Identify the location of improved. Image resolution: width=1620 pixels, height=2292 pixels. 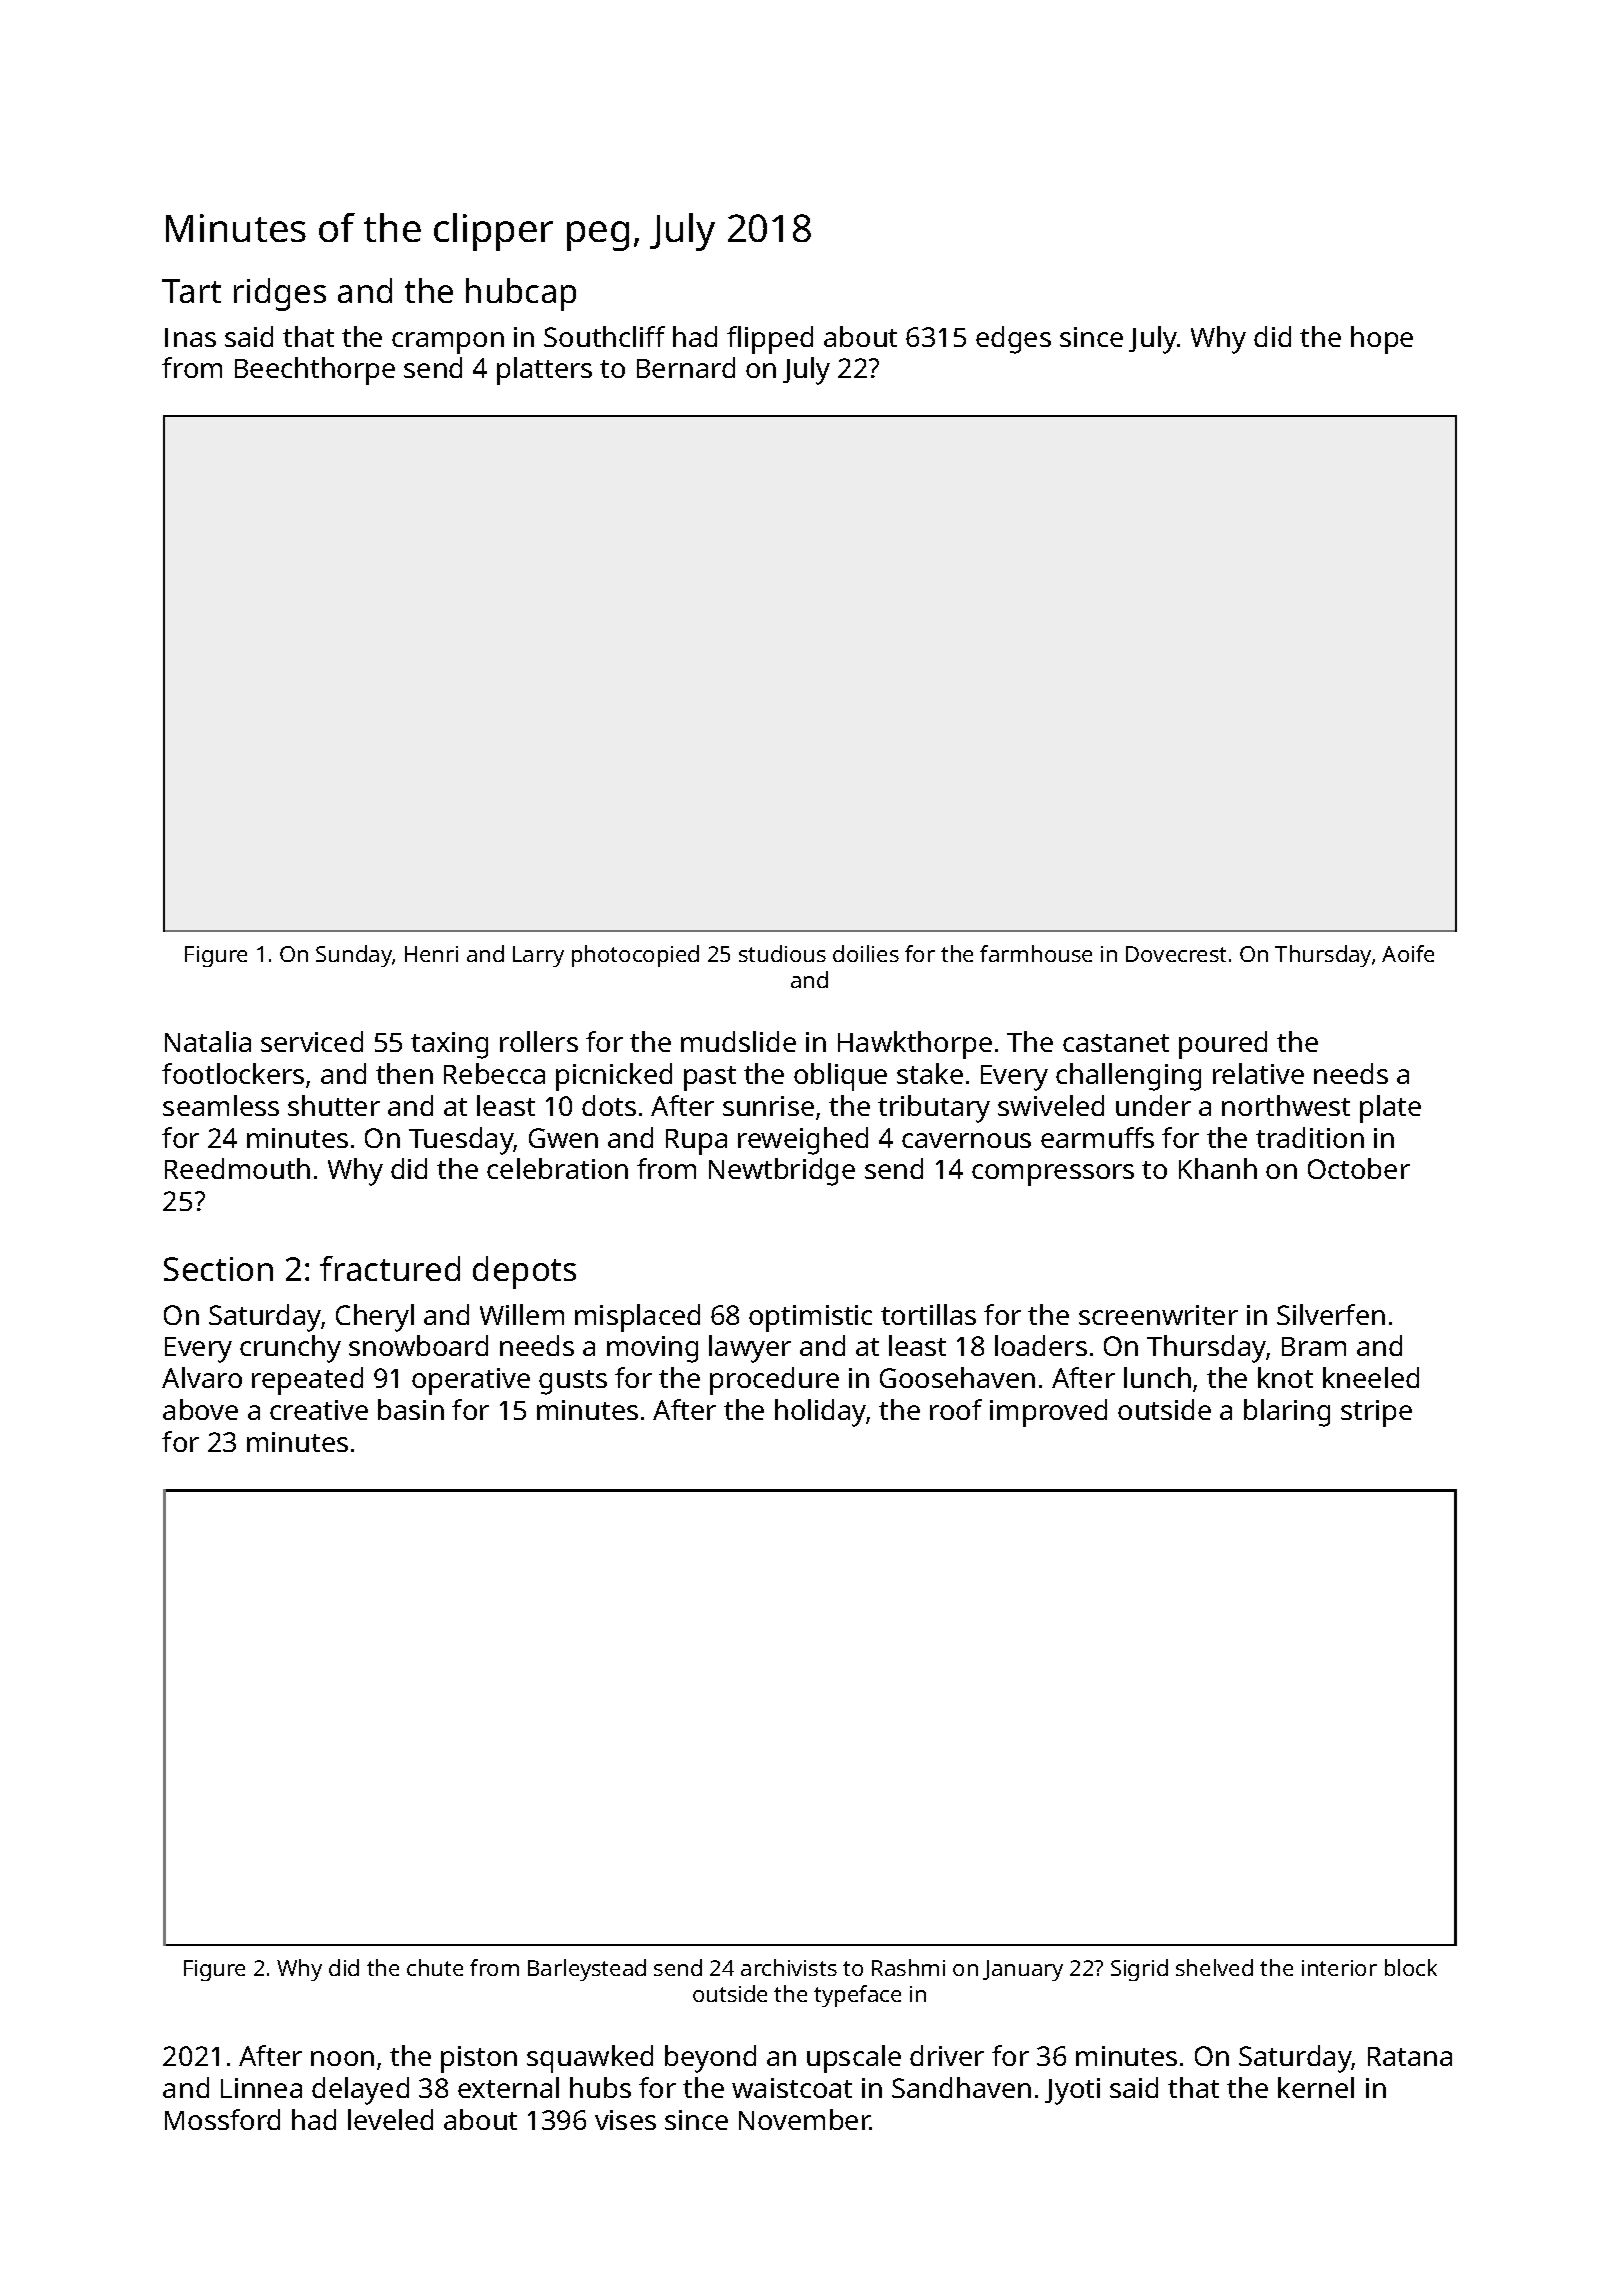
(1048, 1413).
